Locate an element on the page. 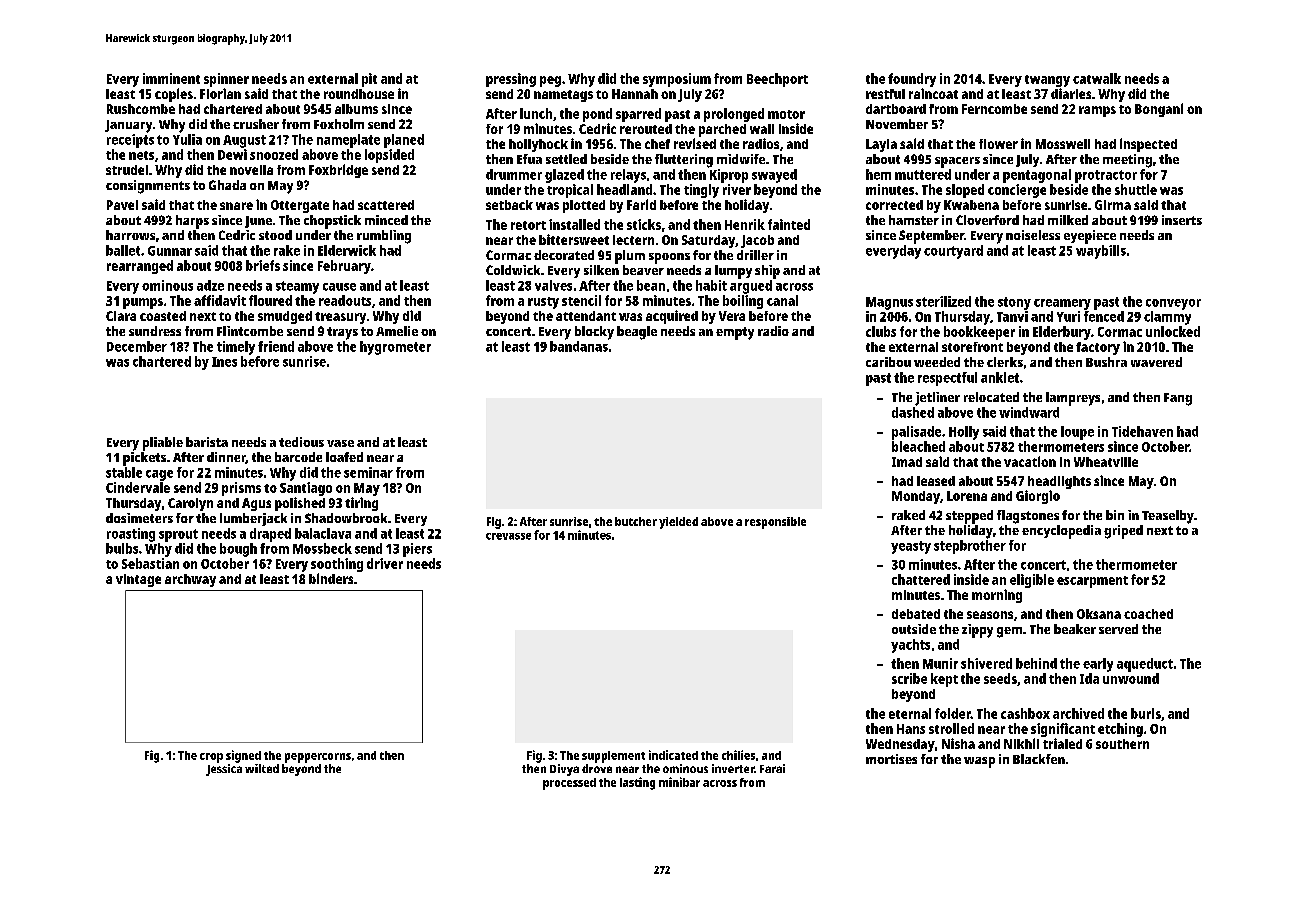 This page has height=924, width=1308. pressing is located at coordinates (511, 80).
